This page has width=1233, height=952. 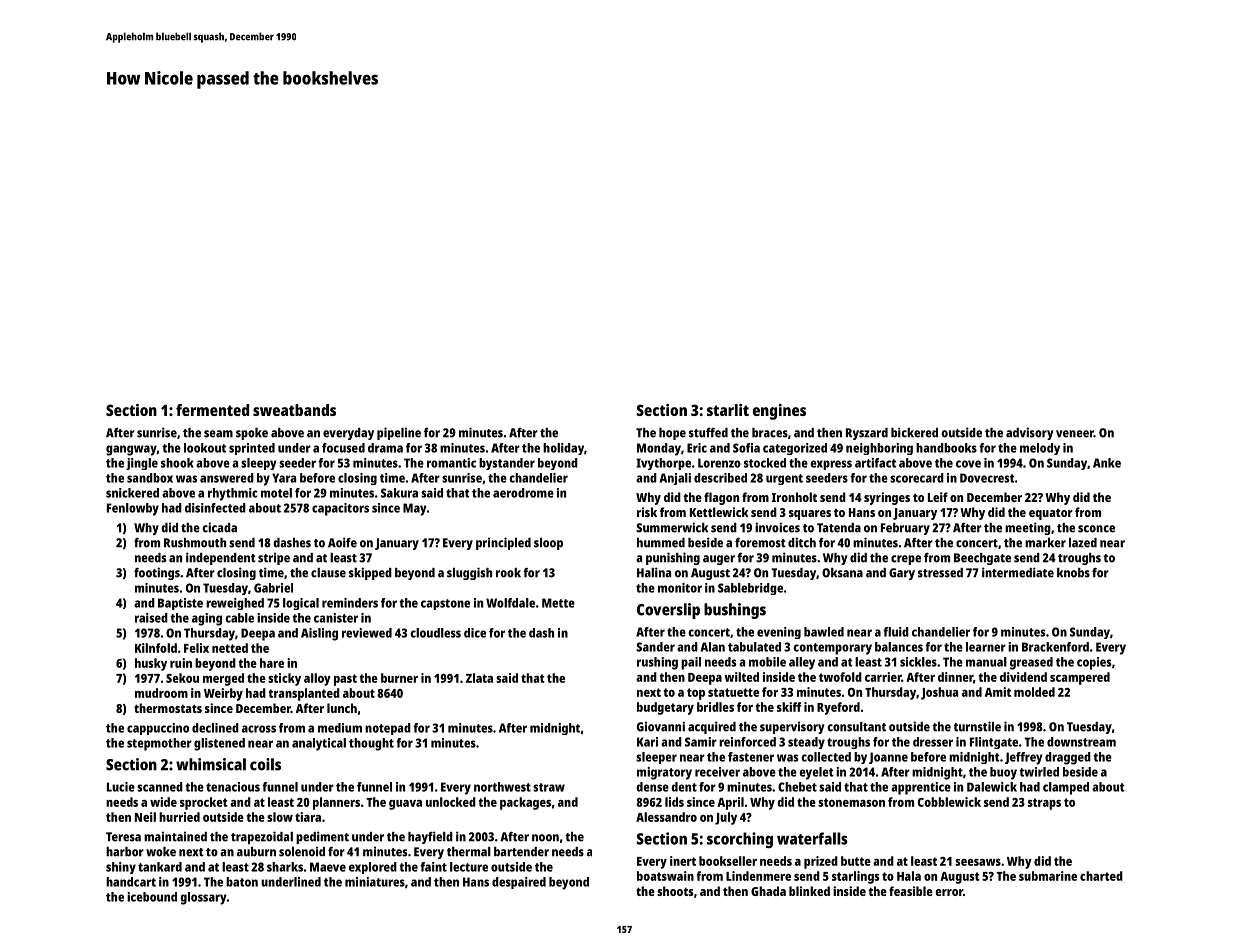 What do you see at coordinates (663, 464) in the page?
I see `Ivythorpe` at bounding box center [663, 464].
